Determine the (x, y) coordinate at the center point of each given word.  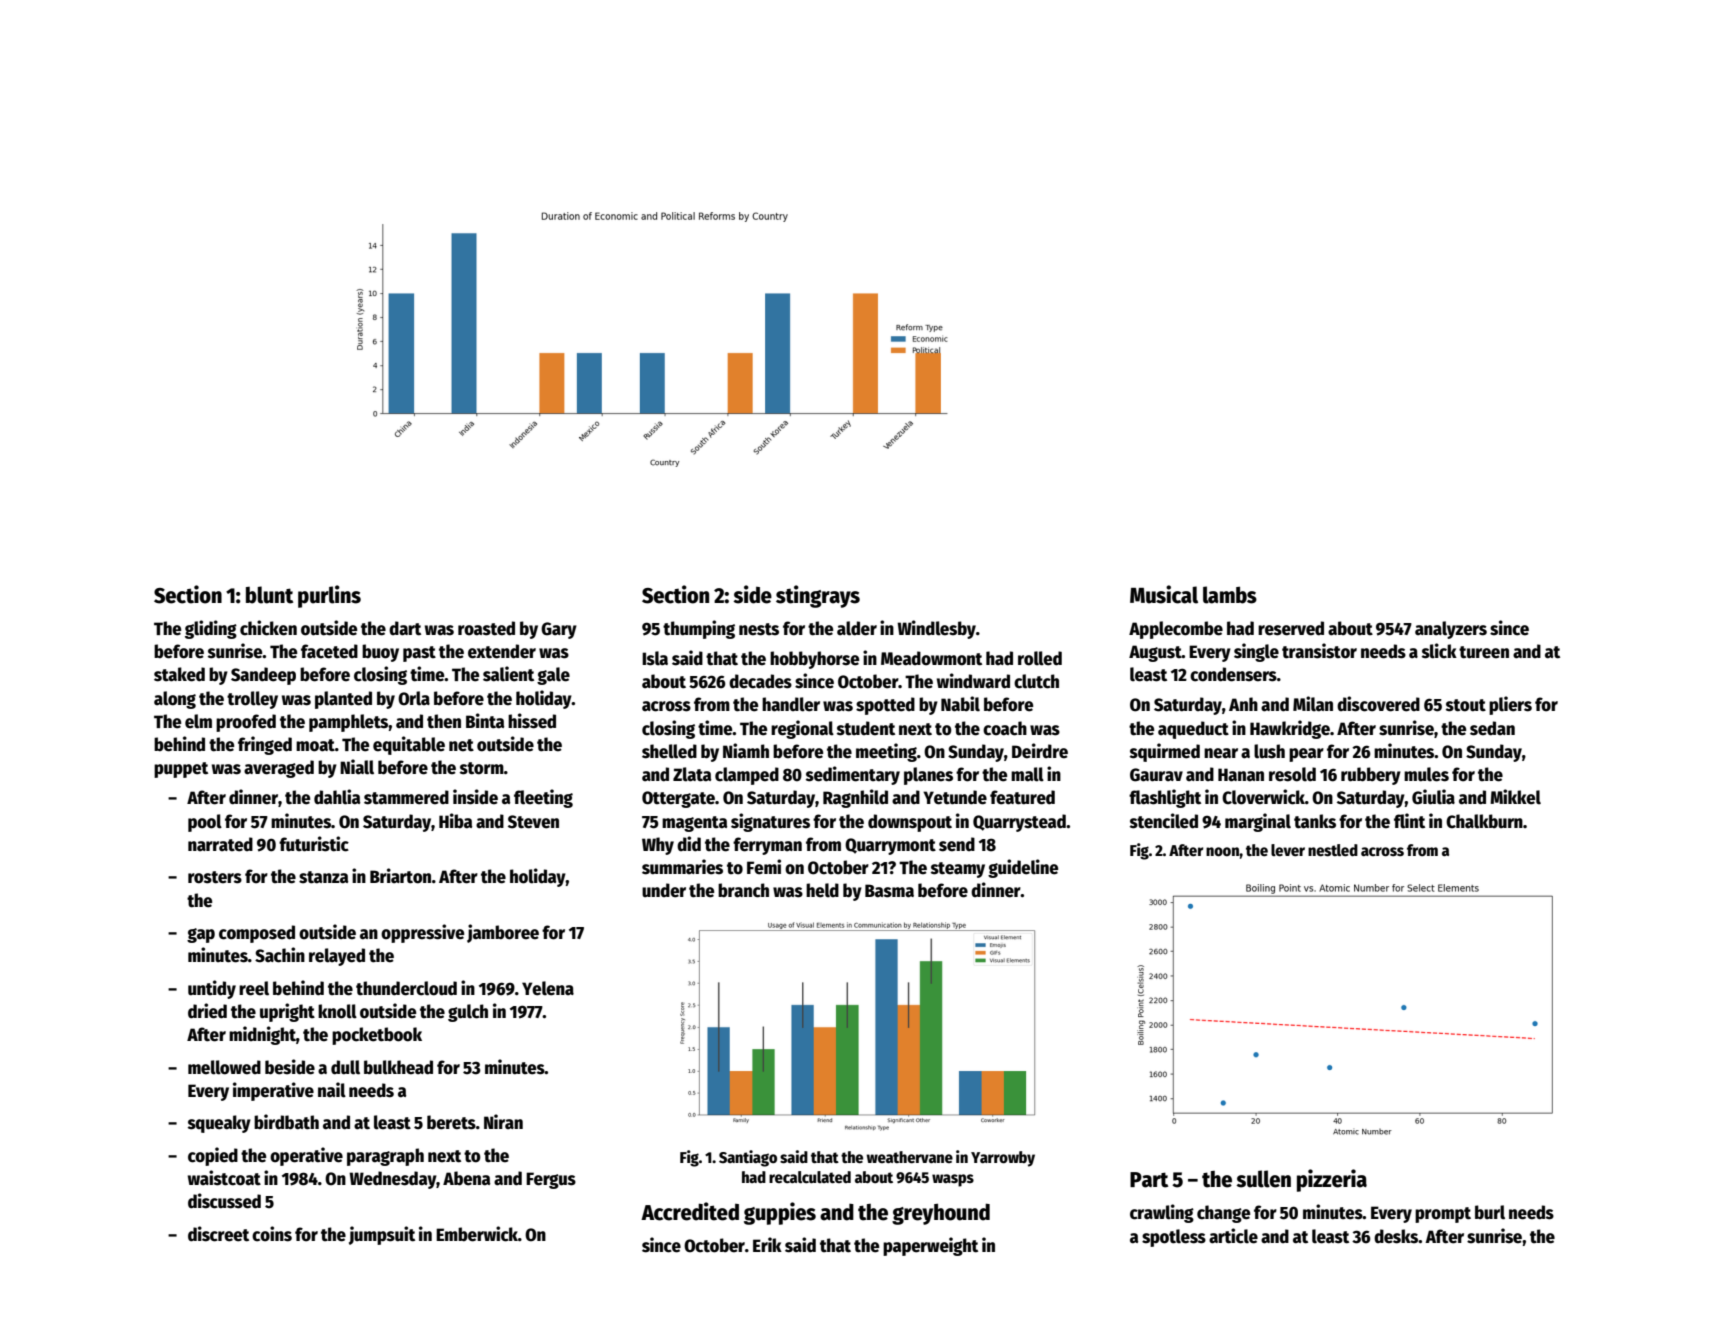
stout (1466, 705)
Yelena (548, 988)
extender (502, 651)
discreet (218, 1234)
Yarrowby (1003, 1159)
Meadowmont (931, 658)
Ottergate (678, 799)
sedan (1492, 728)
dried (207, 1011)
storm (482, 768)
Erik (767, 1244)
